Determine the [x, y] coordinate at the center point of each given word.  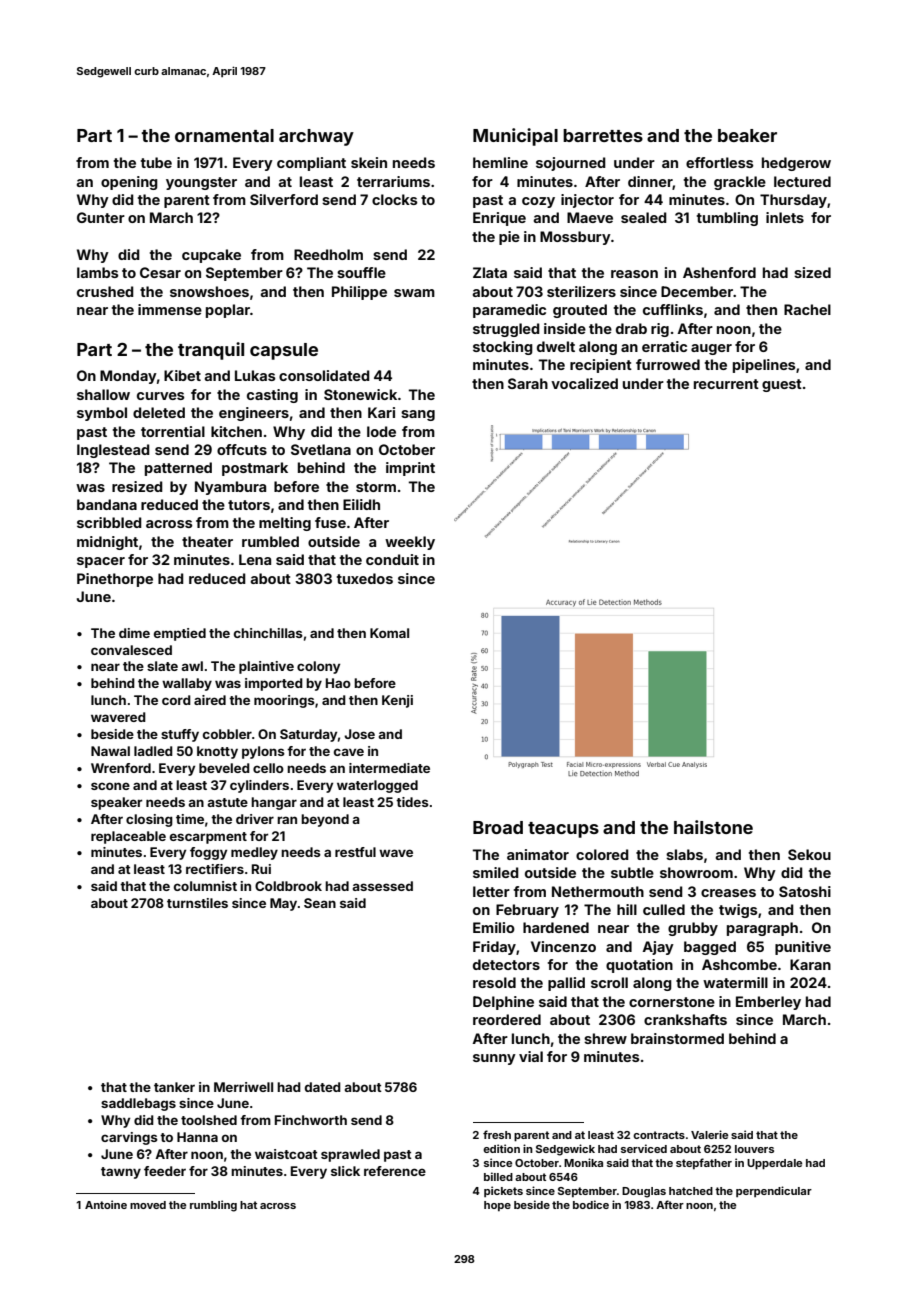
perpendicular [774, 1191]
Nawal [110, 751]
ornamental [224, 135]
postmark [255, 469]
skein [369, 162]
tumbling [727, 219]
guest [782, 385]
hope [497, 1206]
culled [664, 909]
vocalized [584, 383]
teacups [563, 830]
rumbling [213, 1206]
